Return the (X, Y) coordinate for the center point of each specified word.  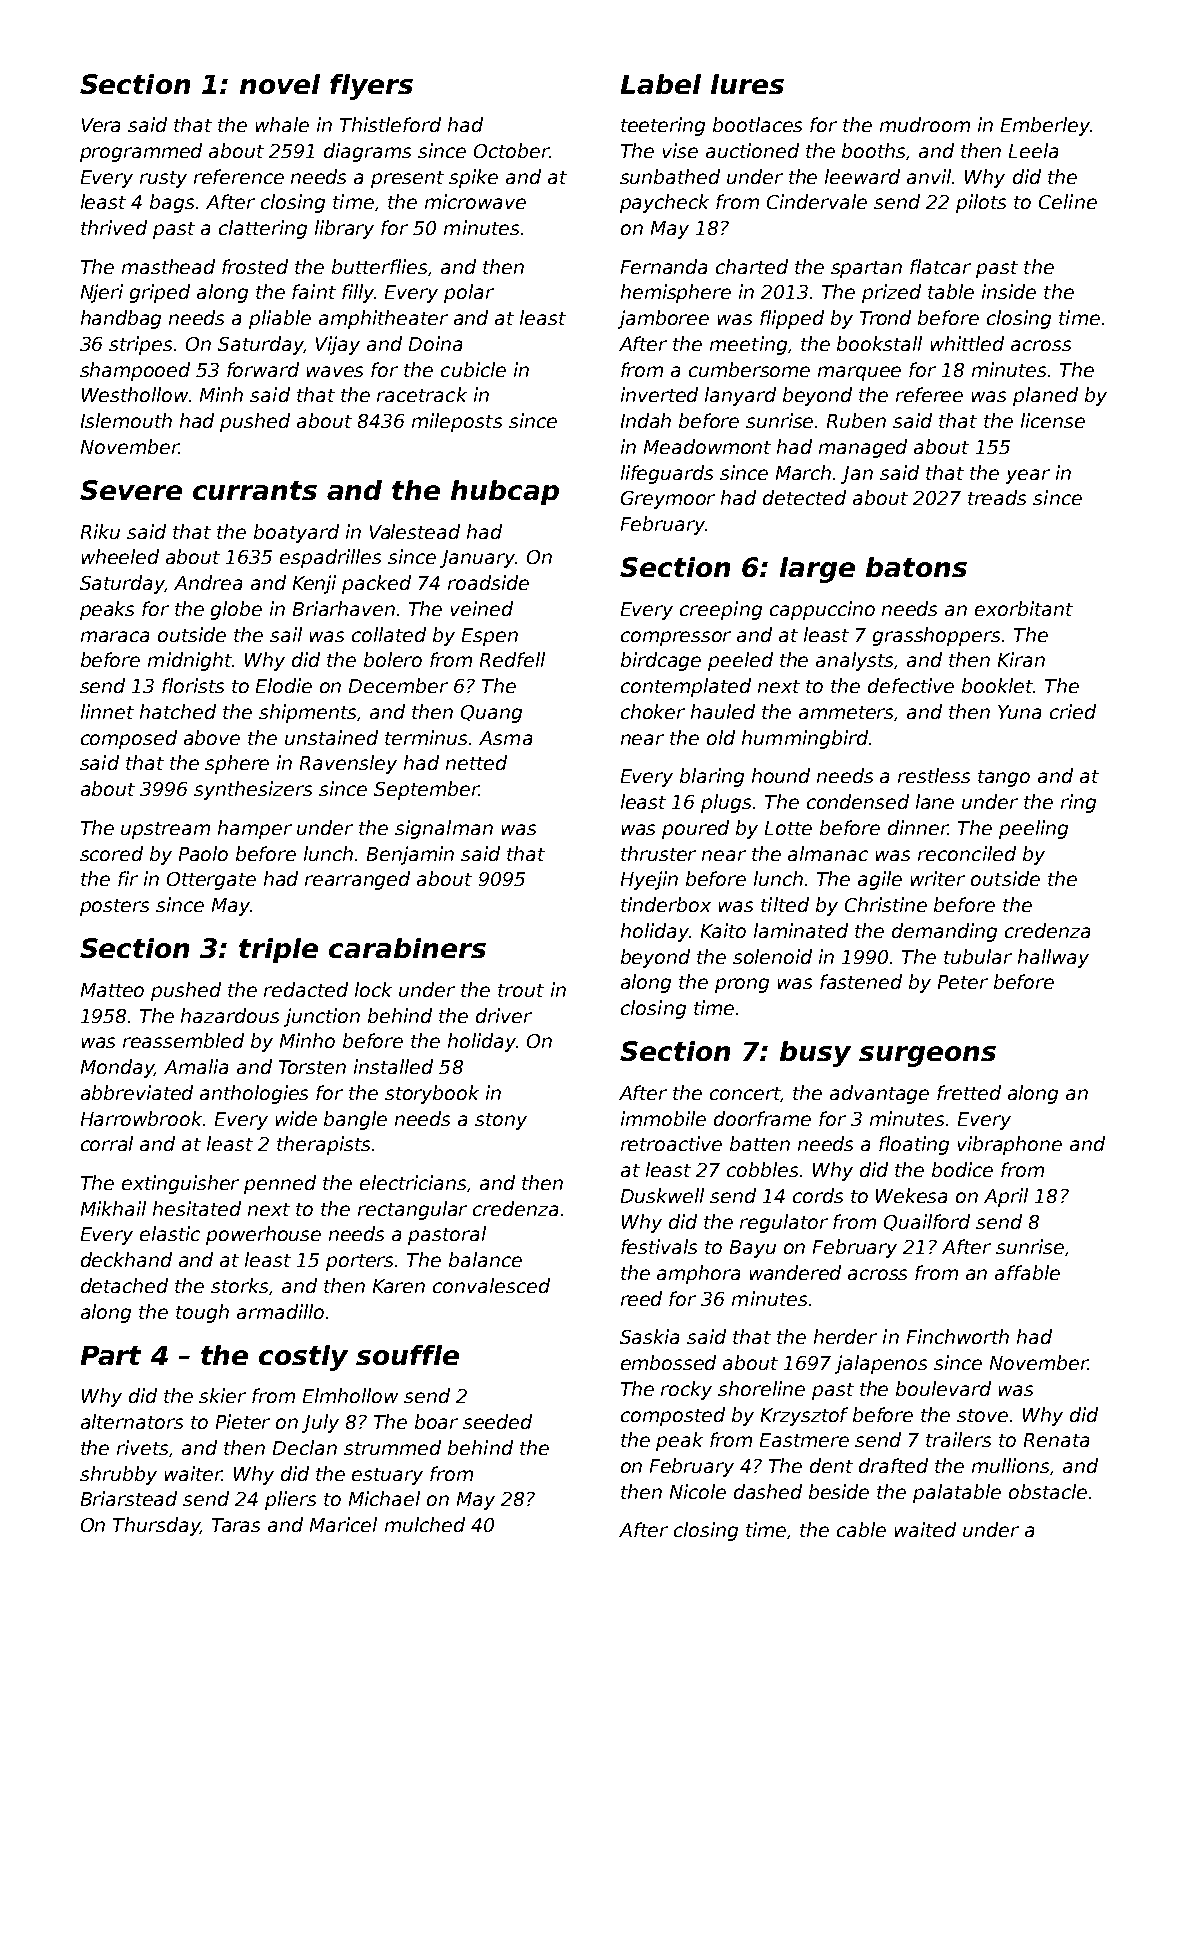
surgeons (927, 1056)
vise (680, 150)
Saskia (649, 1336)
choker (653, 711)
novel (280, 84)
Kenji (314, 584)
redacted (306, 989)
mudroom (925, 124)
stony (501, 1121)
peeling (1033, 829)
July (320, 1423)
